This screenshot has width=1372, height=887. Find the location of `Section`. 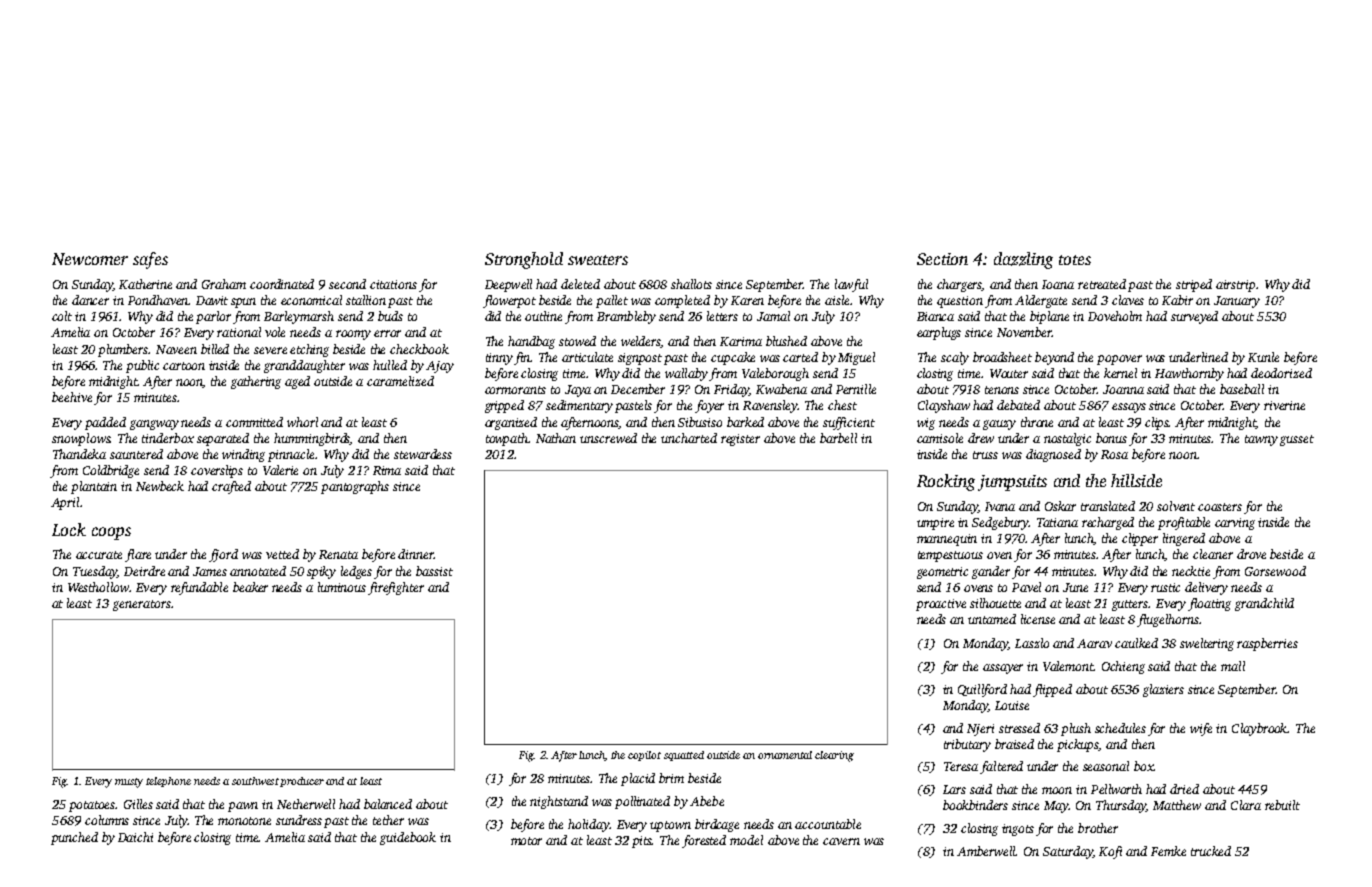

Section is located at coordinates (942, 259).
